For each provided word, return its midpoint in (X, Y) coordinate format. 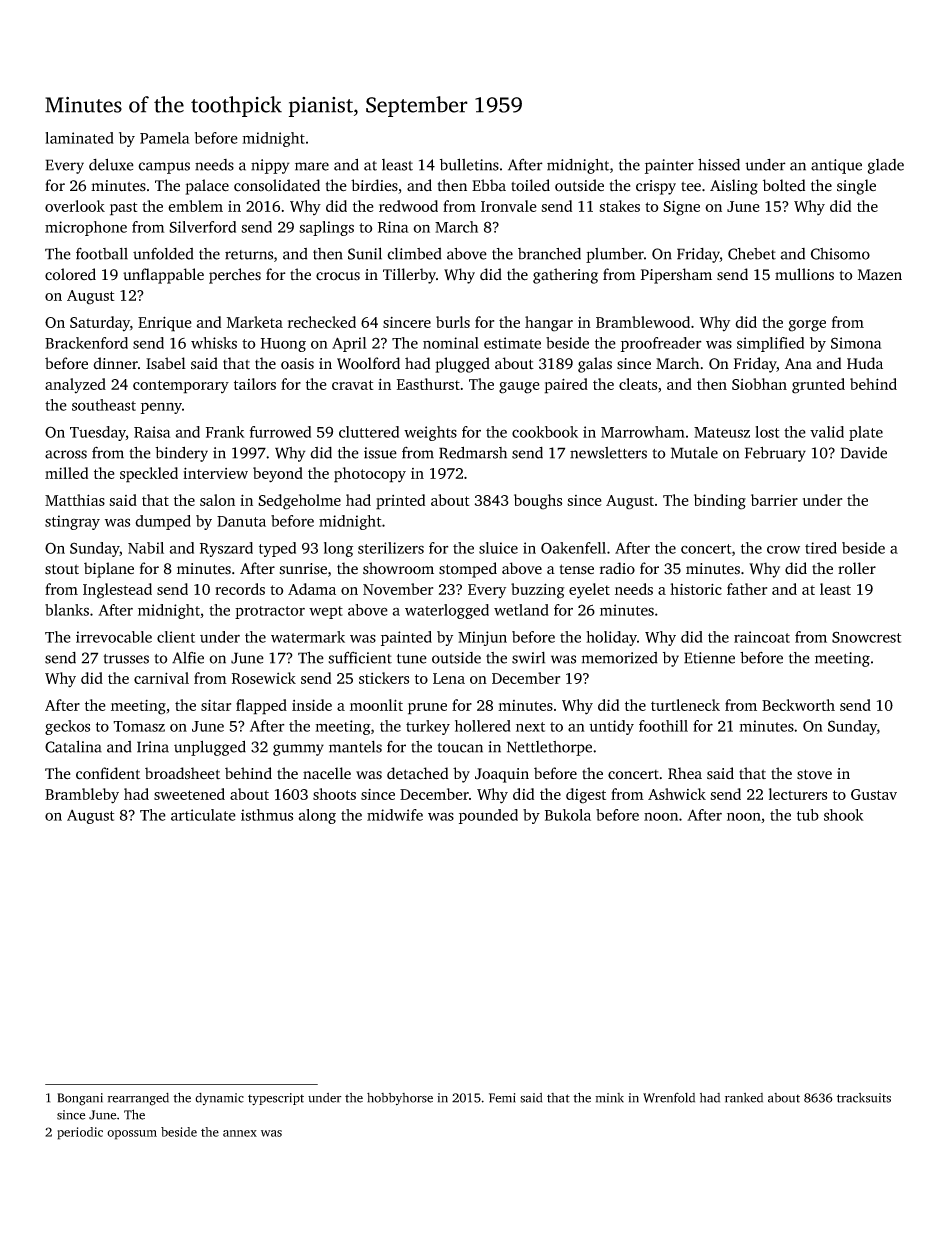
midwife (395, 815)
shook (844, 815)
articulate (203, 815)
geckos (67, 727)
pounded (488, 816)
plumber (615, 255)
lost (767, 432)
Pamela (165, 138)
